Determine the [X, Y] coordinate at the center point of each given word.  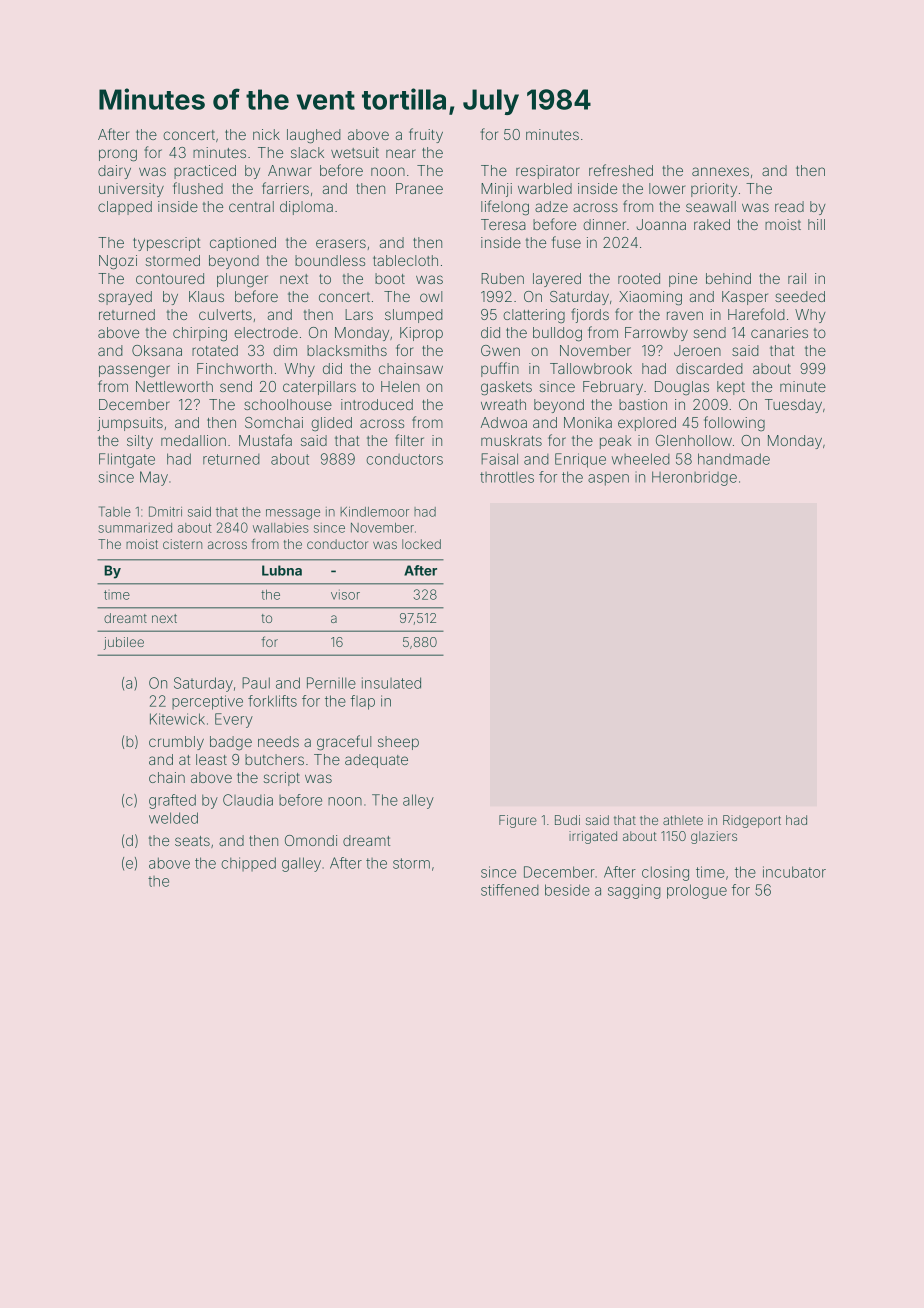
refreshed [621, 170]
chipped [248, 864]
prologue [697, 891]
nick [266, 134]
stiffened [510, 890]
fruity [426, 135]
